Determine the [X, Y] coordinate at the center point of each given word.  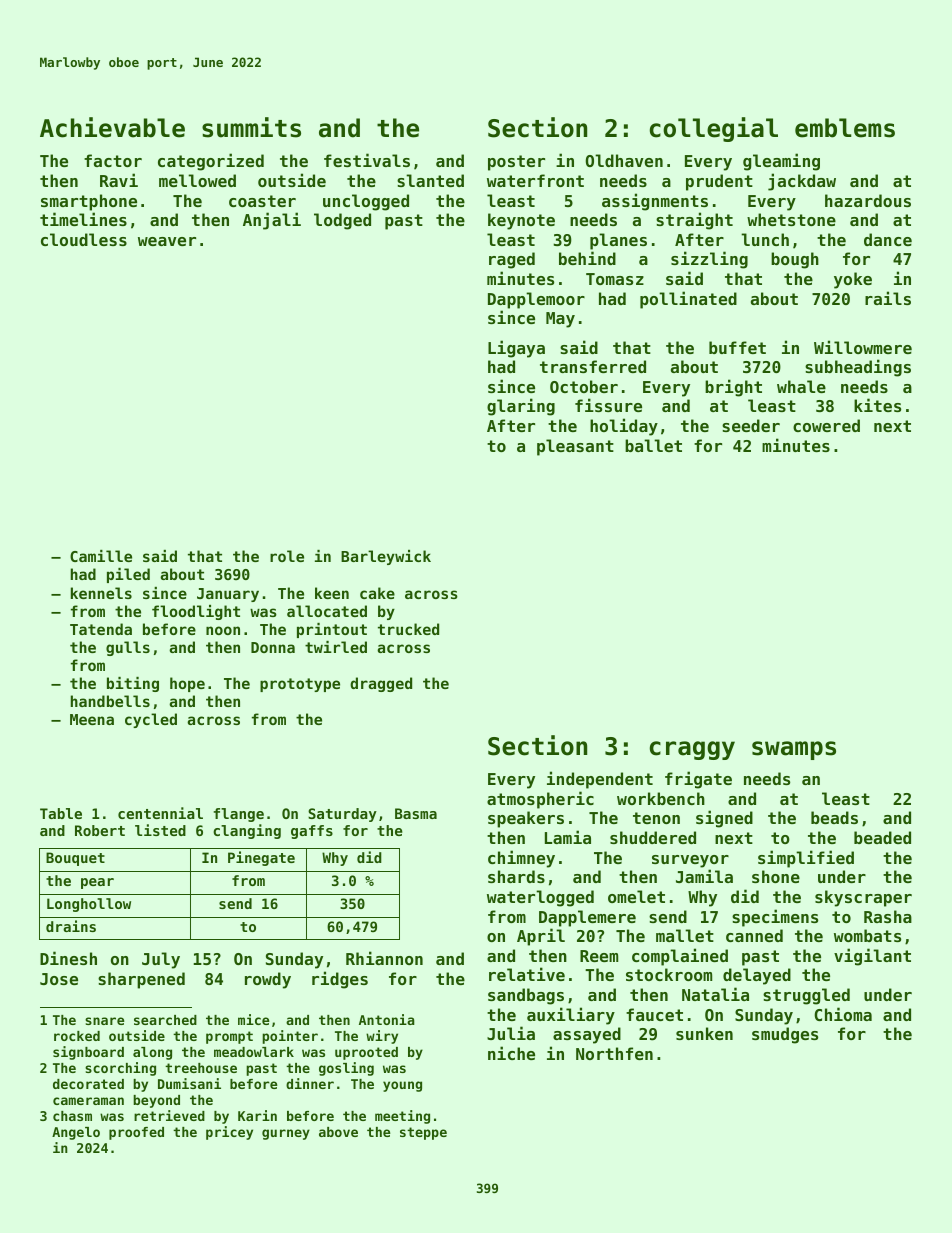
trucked [408, 629]
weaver [167, 241]
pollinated [688, 300]
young [402, 1086]
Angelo [76, 1133]
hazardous [868, 200]
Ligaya [516, 349]
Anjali [272, 221]
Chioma [843, 1014]
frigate [698, 780]
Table [61, 813]
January [228, 595]
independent [600, 780]
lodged [342, 221]
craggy [692, 750]
